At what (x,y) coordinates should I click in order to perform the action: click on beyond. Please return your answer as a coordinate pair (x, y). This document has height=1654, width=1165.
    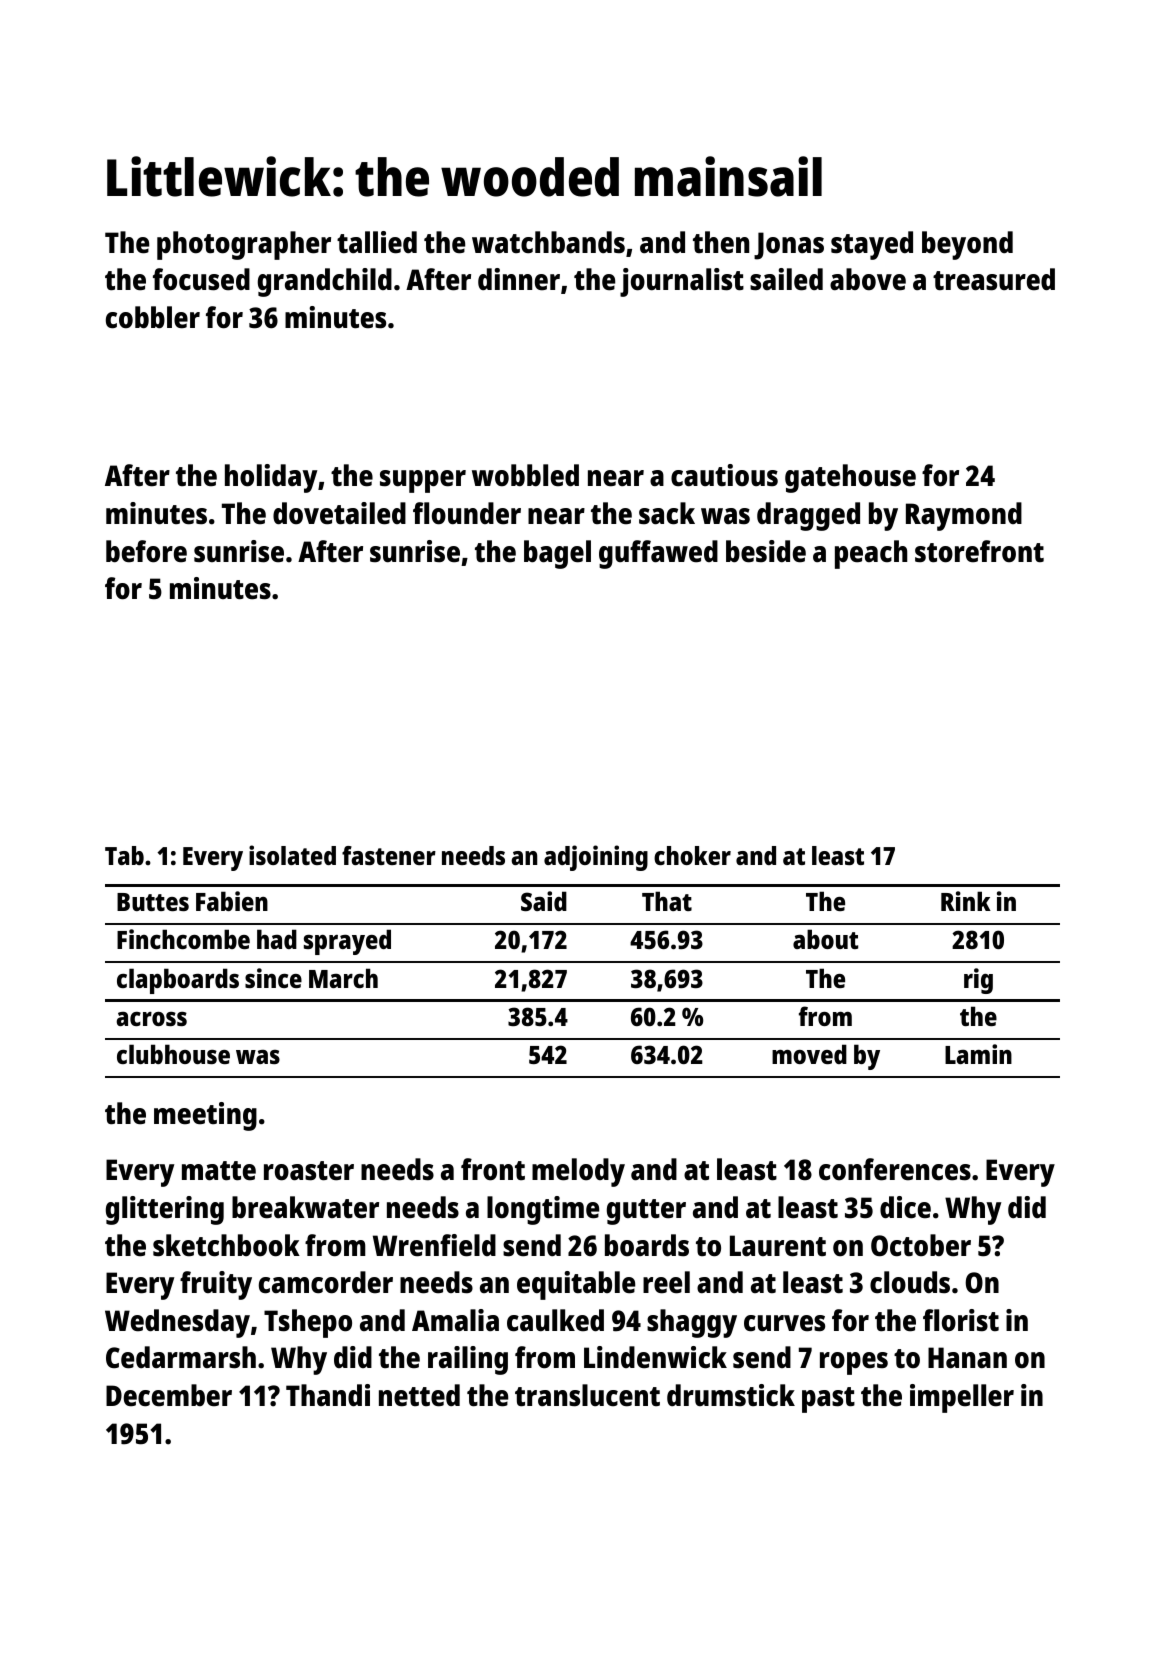
    Looking at the image, I should click on (967, 245).
